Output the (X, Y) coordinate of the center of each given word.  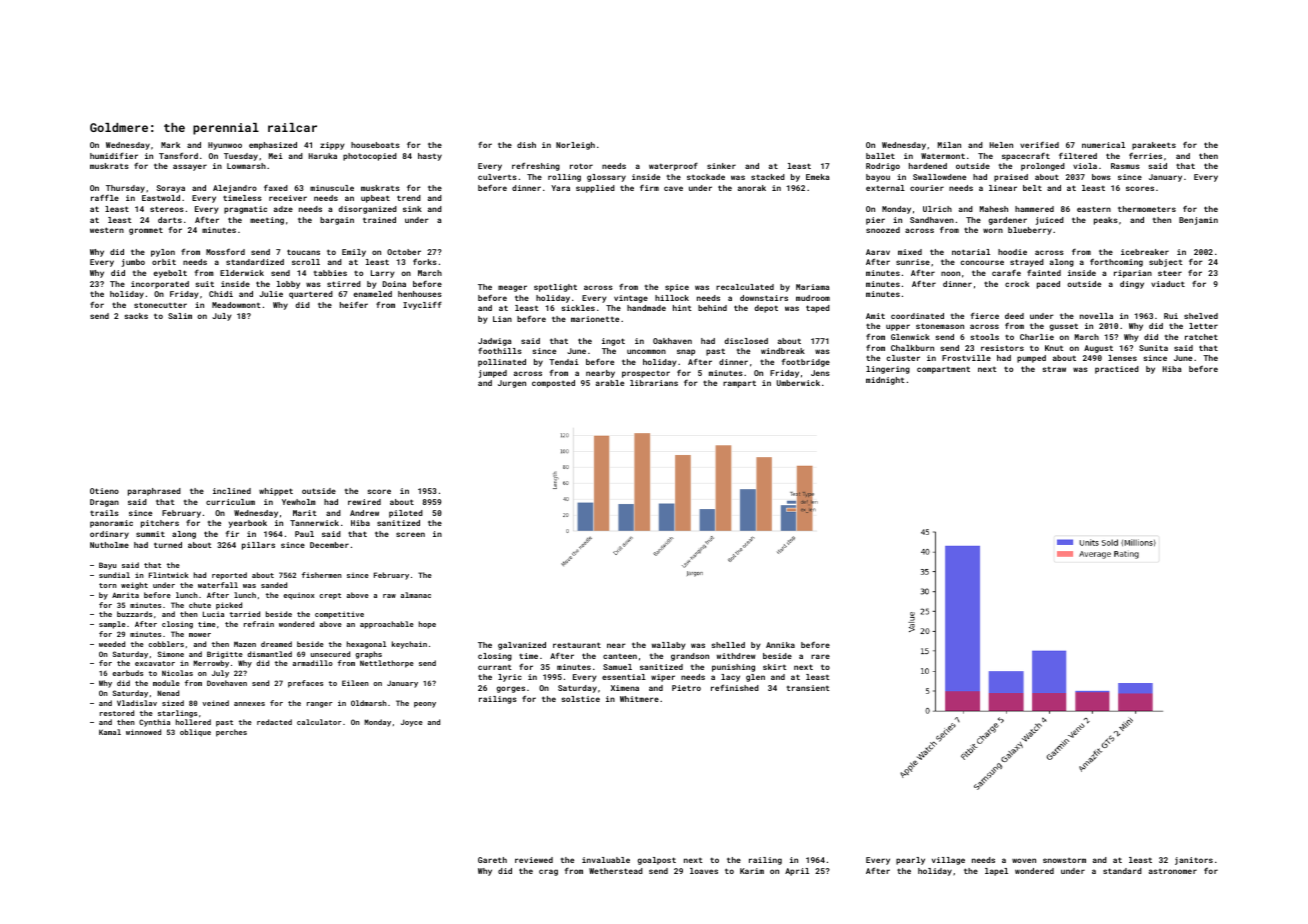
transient (808, 688)
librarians (654, 383)
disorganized (367, 210)
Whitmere (639, 699)
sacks (136, 316)
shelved (1201, 316)
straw (1054, 369)
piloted (406, 514)
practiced (1117, 370)
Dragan (104, 503)
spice (677, 288)
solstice (581, 699)
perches (231, 733)
